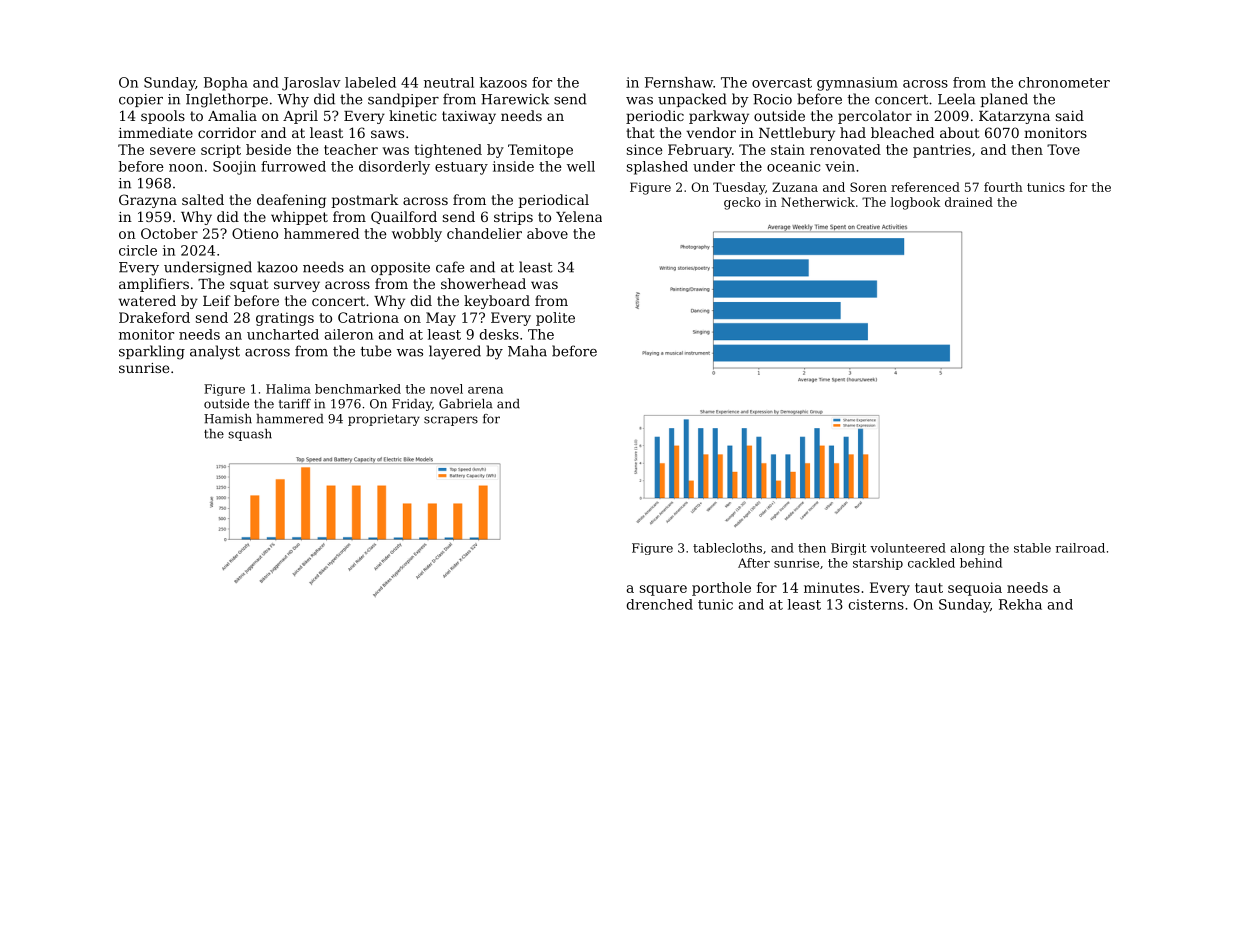 The height and width of the image is (952, 1233). Describe the element at coordinates (969, 202) in the image. I see `drained` at that location.
